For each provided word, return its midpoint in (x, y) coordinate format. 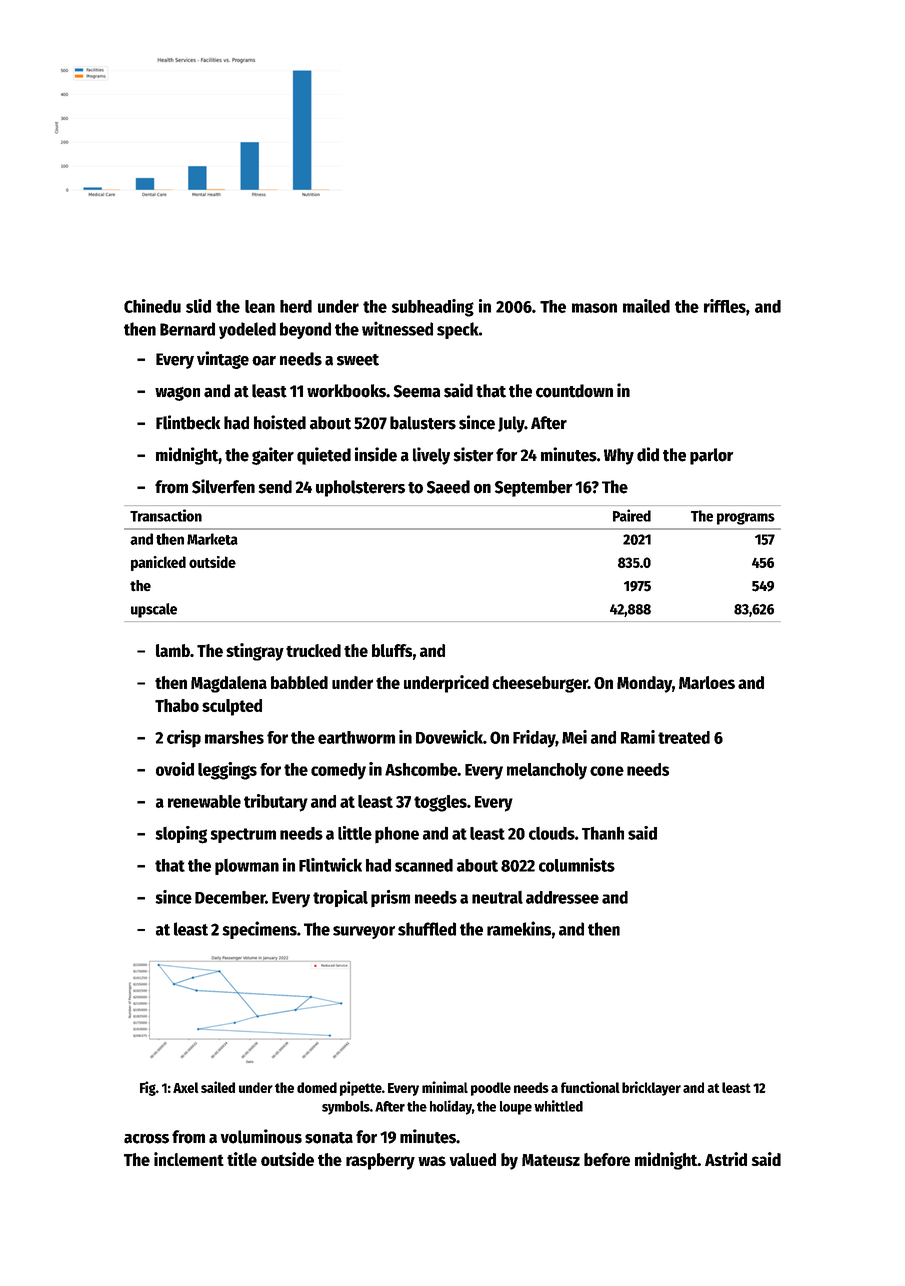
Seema (416, 391)
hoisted (280, 422)
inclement (189, 1159)
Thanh (603, 833)
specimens (259, 930)
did (648, 454)
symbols (346, 1108)
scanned (424, 865)
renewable (204, 801)
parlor (711, 456)
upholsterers (360, 488)
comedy (338, 771)
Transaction (166, 515)
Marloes (707, 682)
